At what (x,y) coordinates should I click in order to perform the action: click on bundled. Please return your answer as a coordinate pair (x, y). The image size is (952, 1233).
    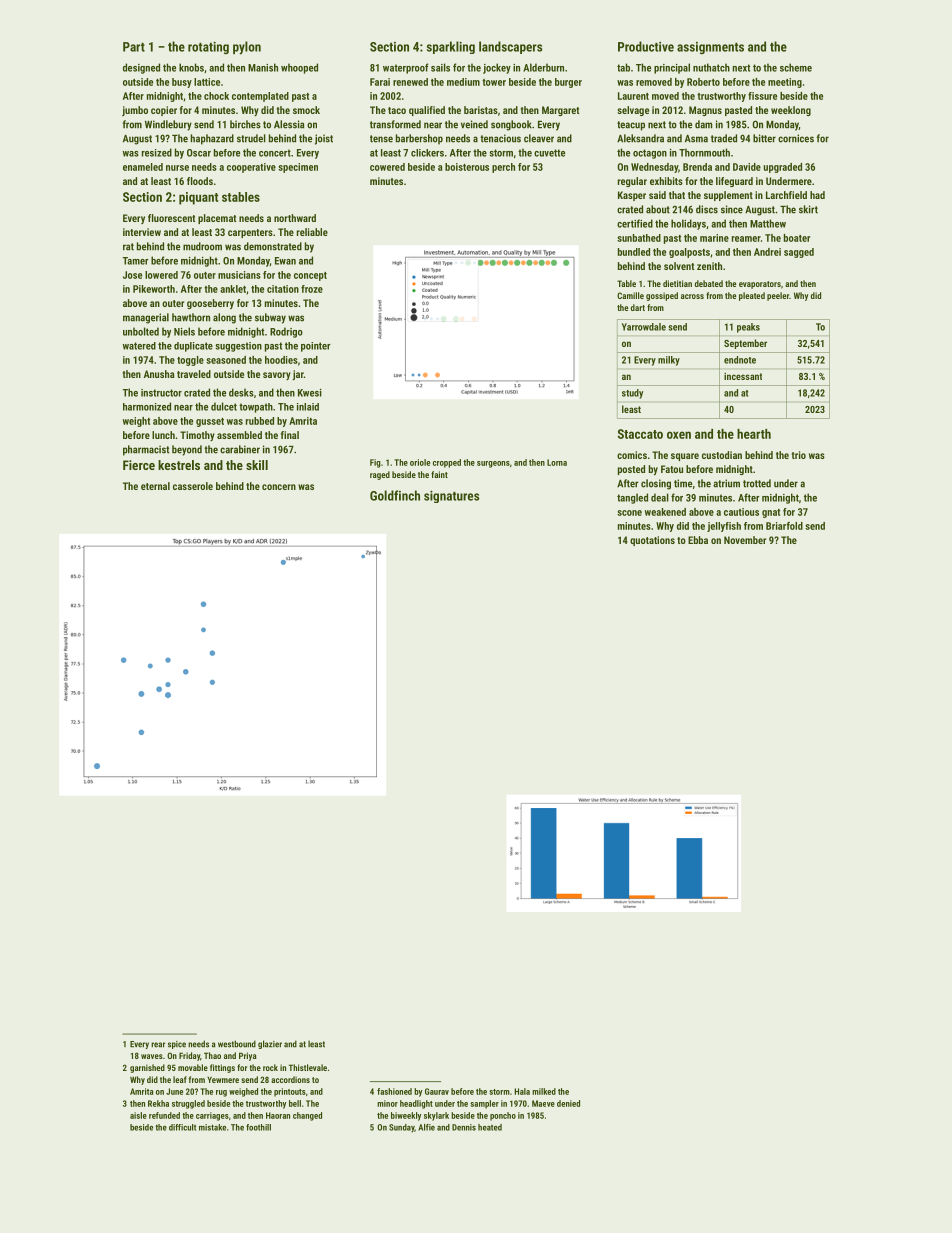
    Looking at the image, I should click on (634, 252).
